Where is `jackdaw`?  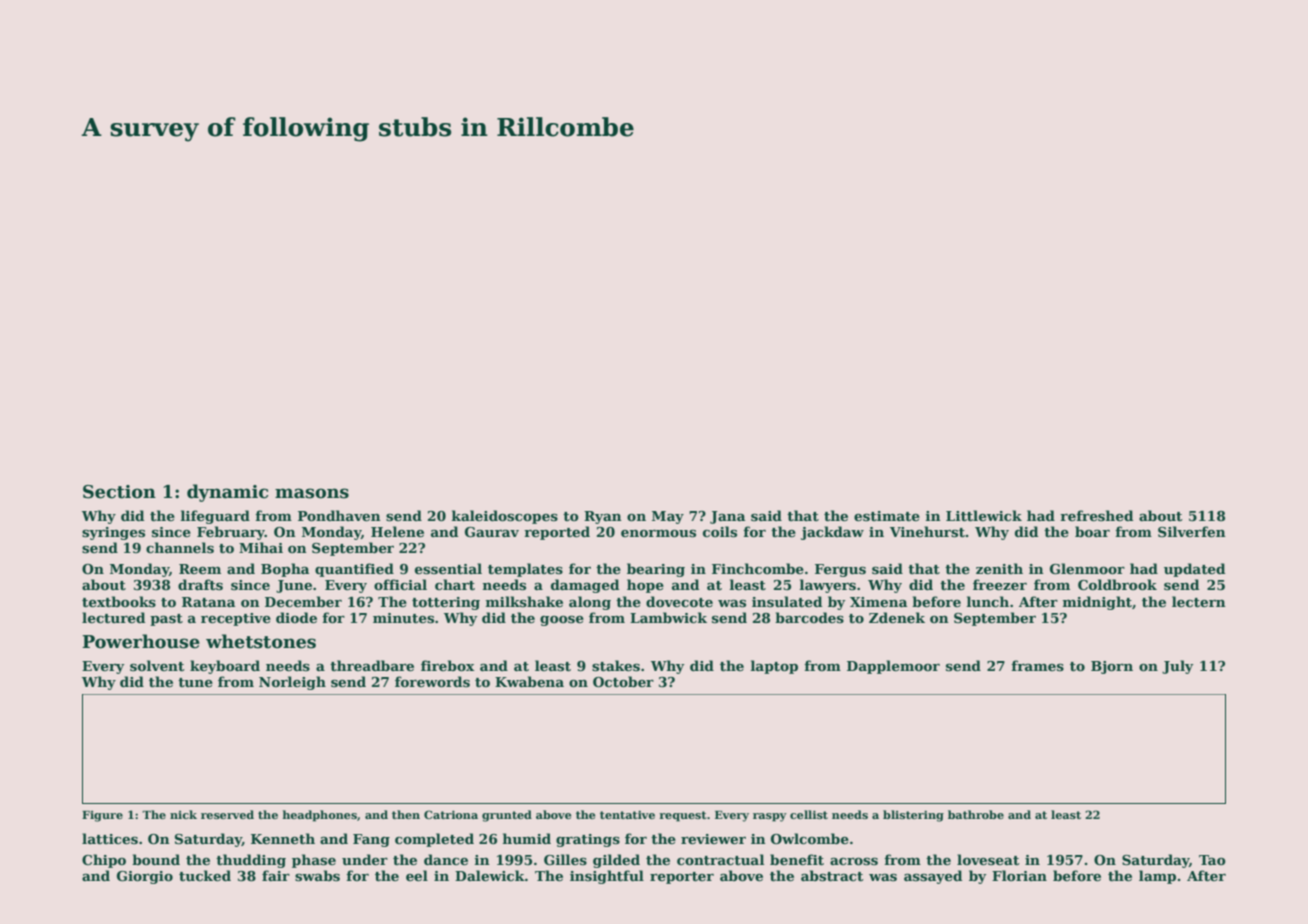
jackdaw is located at coordinates (832, 533).
